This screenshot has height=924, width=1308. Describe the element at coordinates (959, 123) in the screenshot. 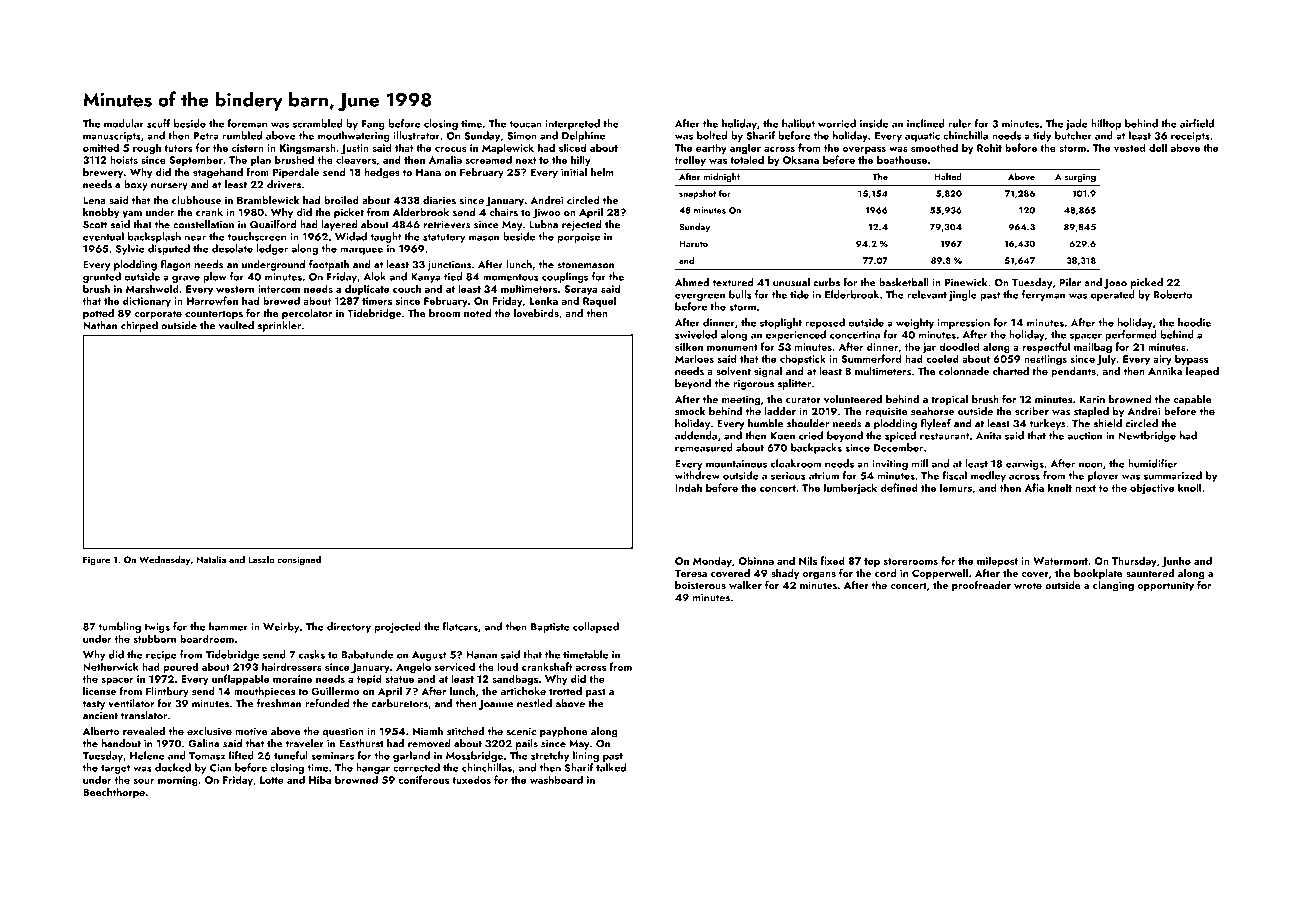

I see `ruler` at that location.
